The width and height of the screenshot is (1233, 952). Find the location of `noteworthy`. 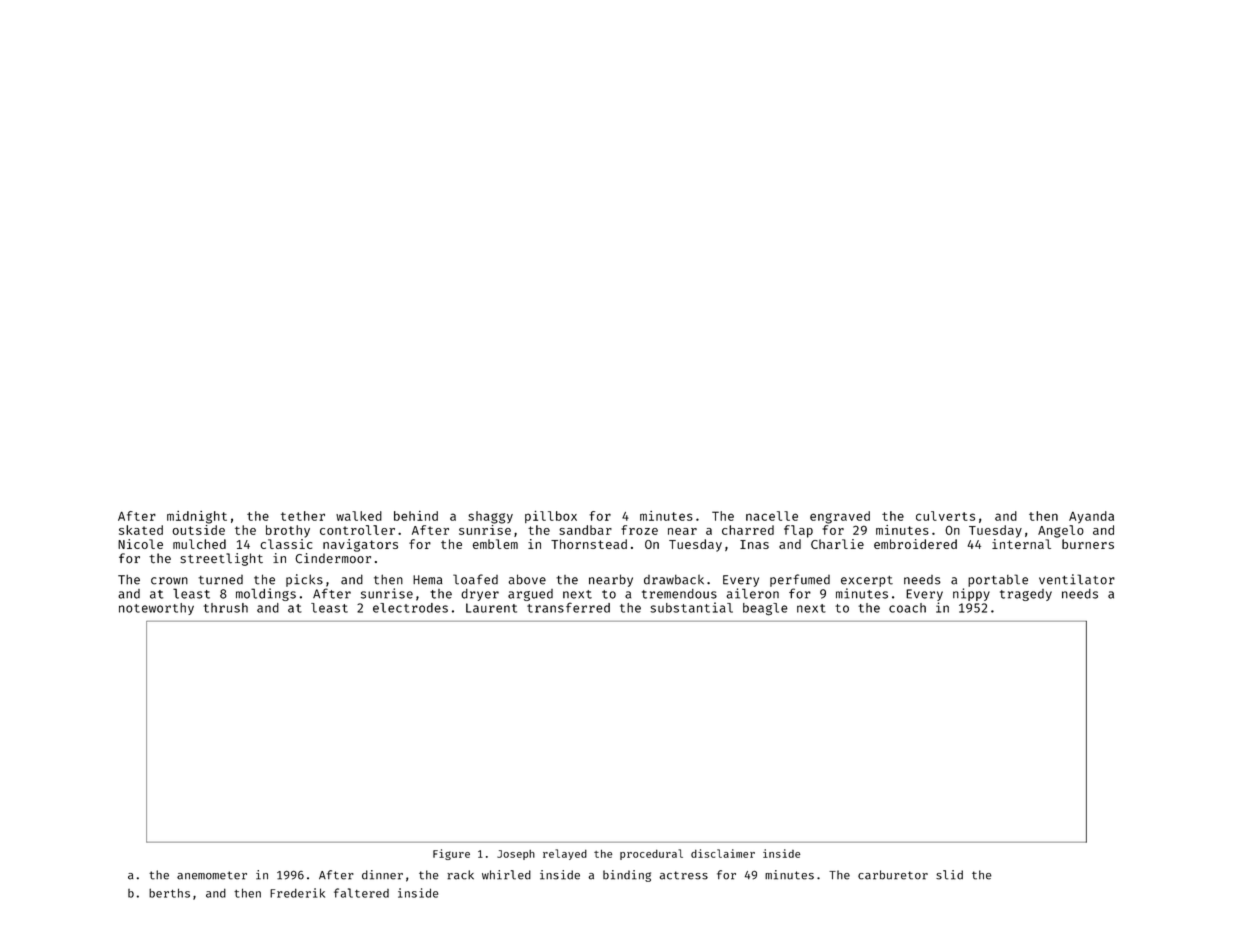

noteworthy is located at coordinates (156, 609).
